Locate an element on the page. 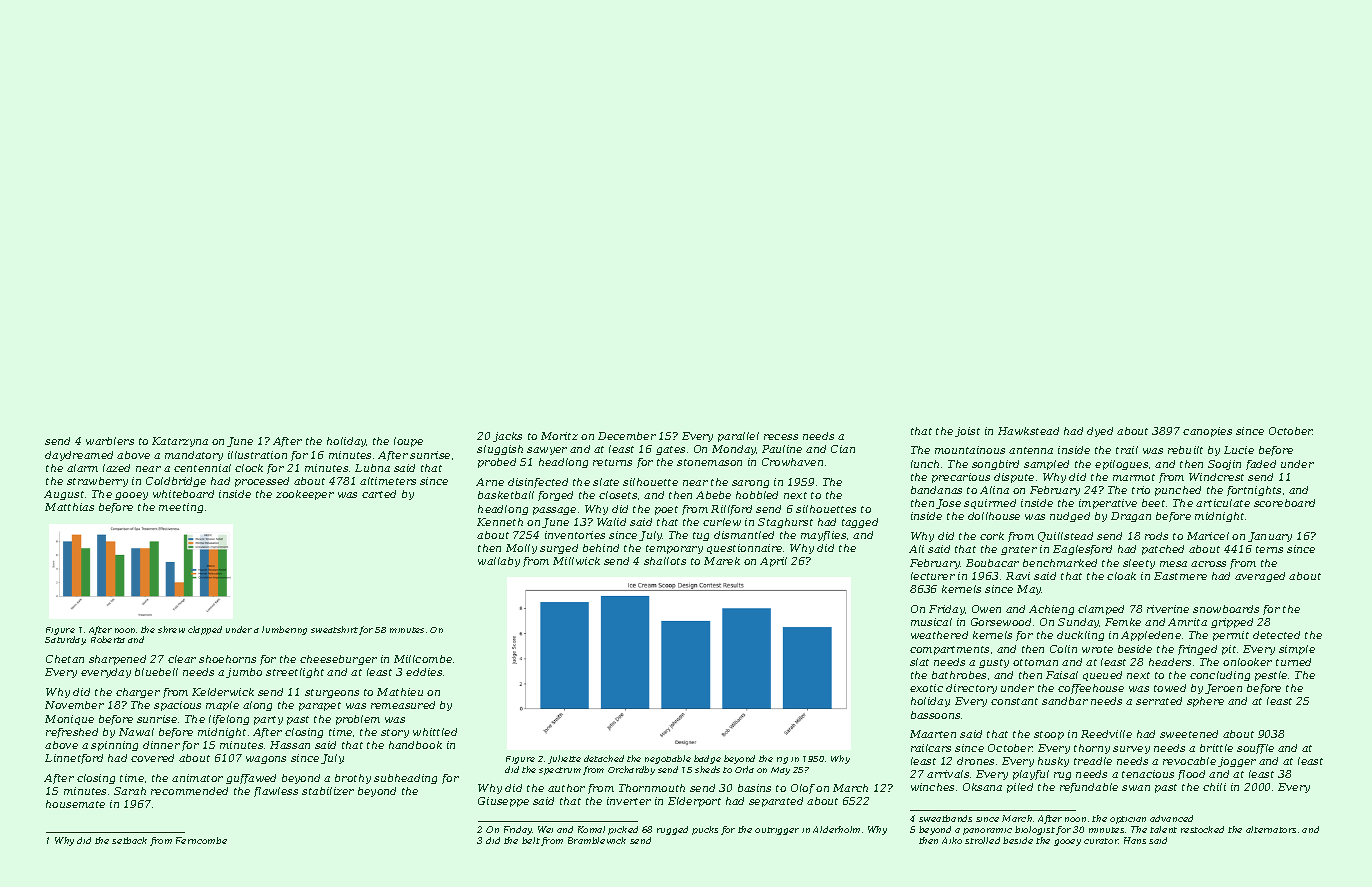 Image resolution: width=1372 pixels, height=887 pixels. shallots is located at coordinates (665, 561).
